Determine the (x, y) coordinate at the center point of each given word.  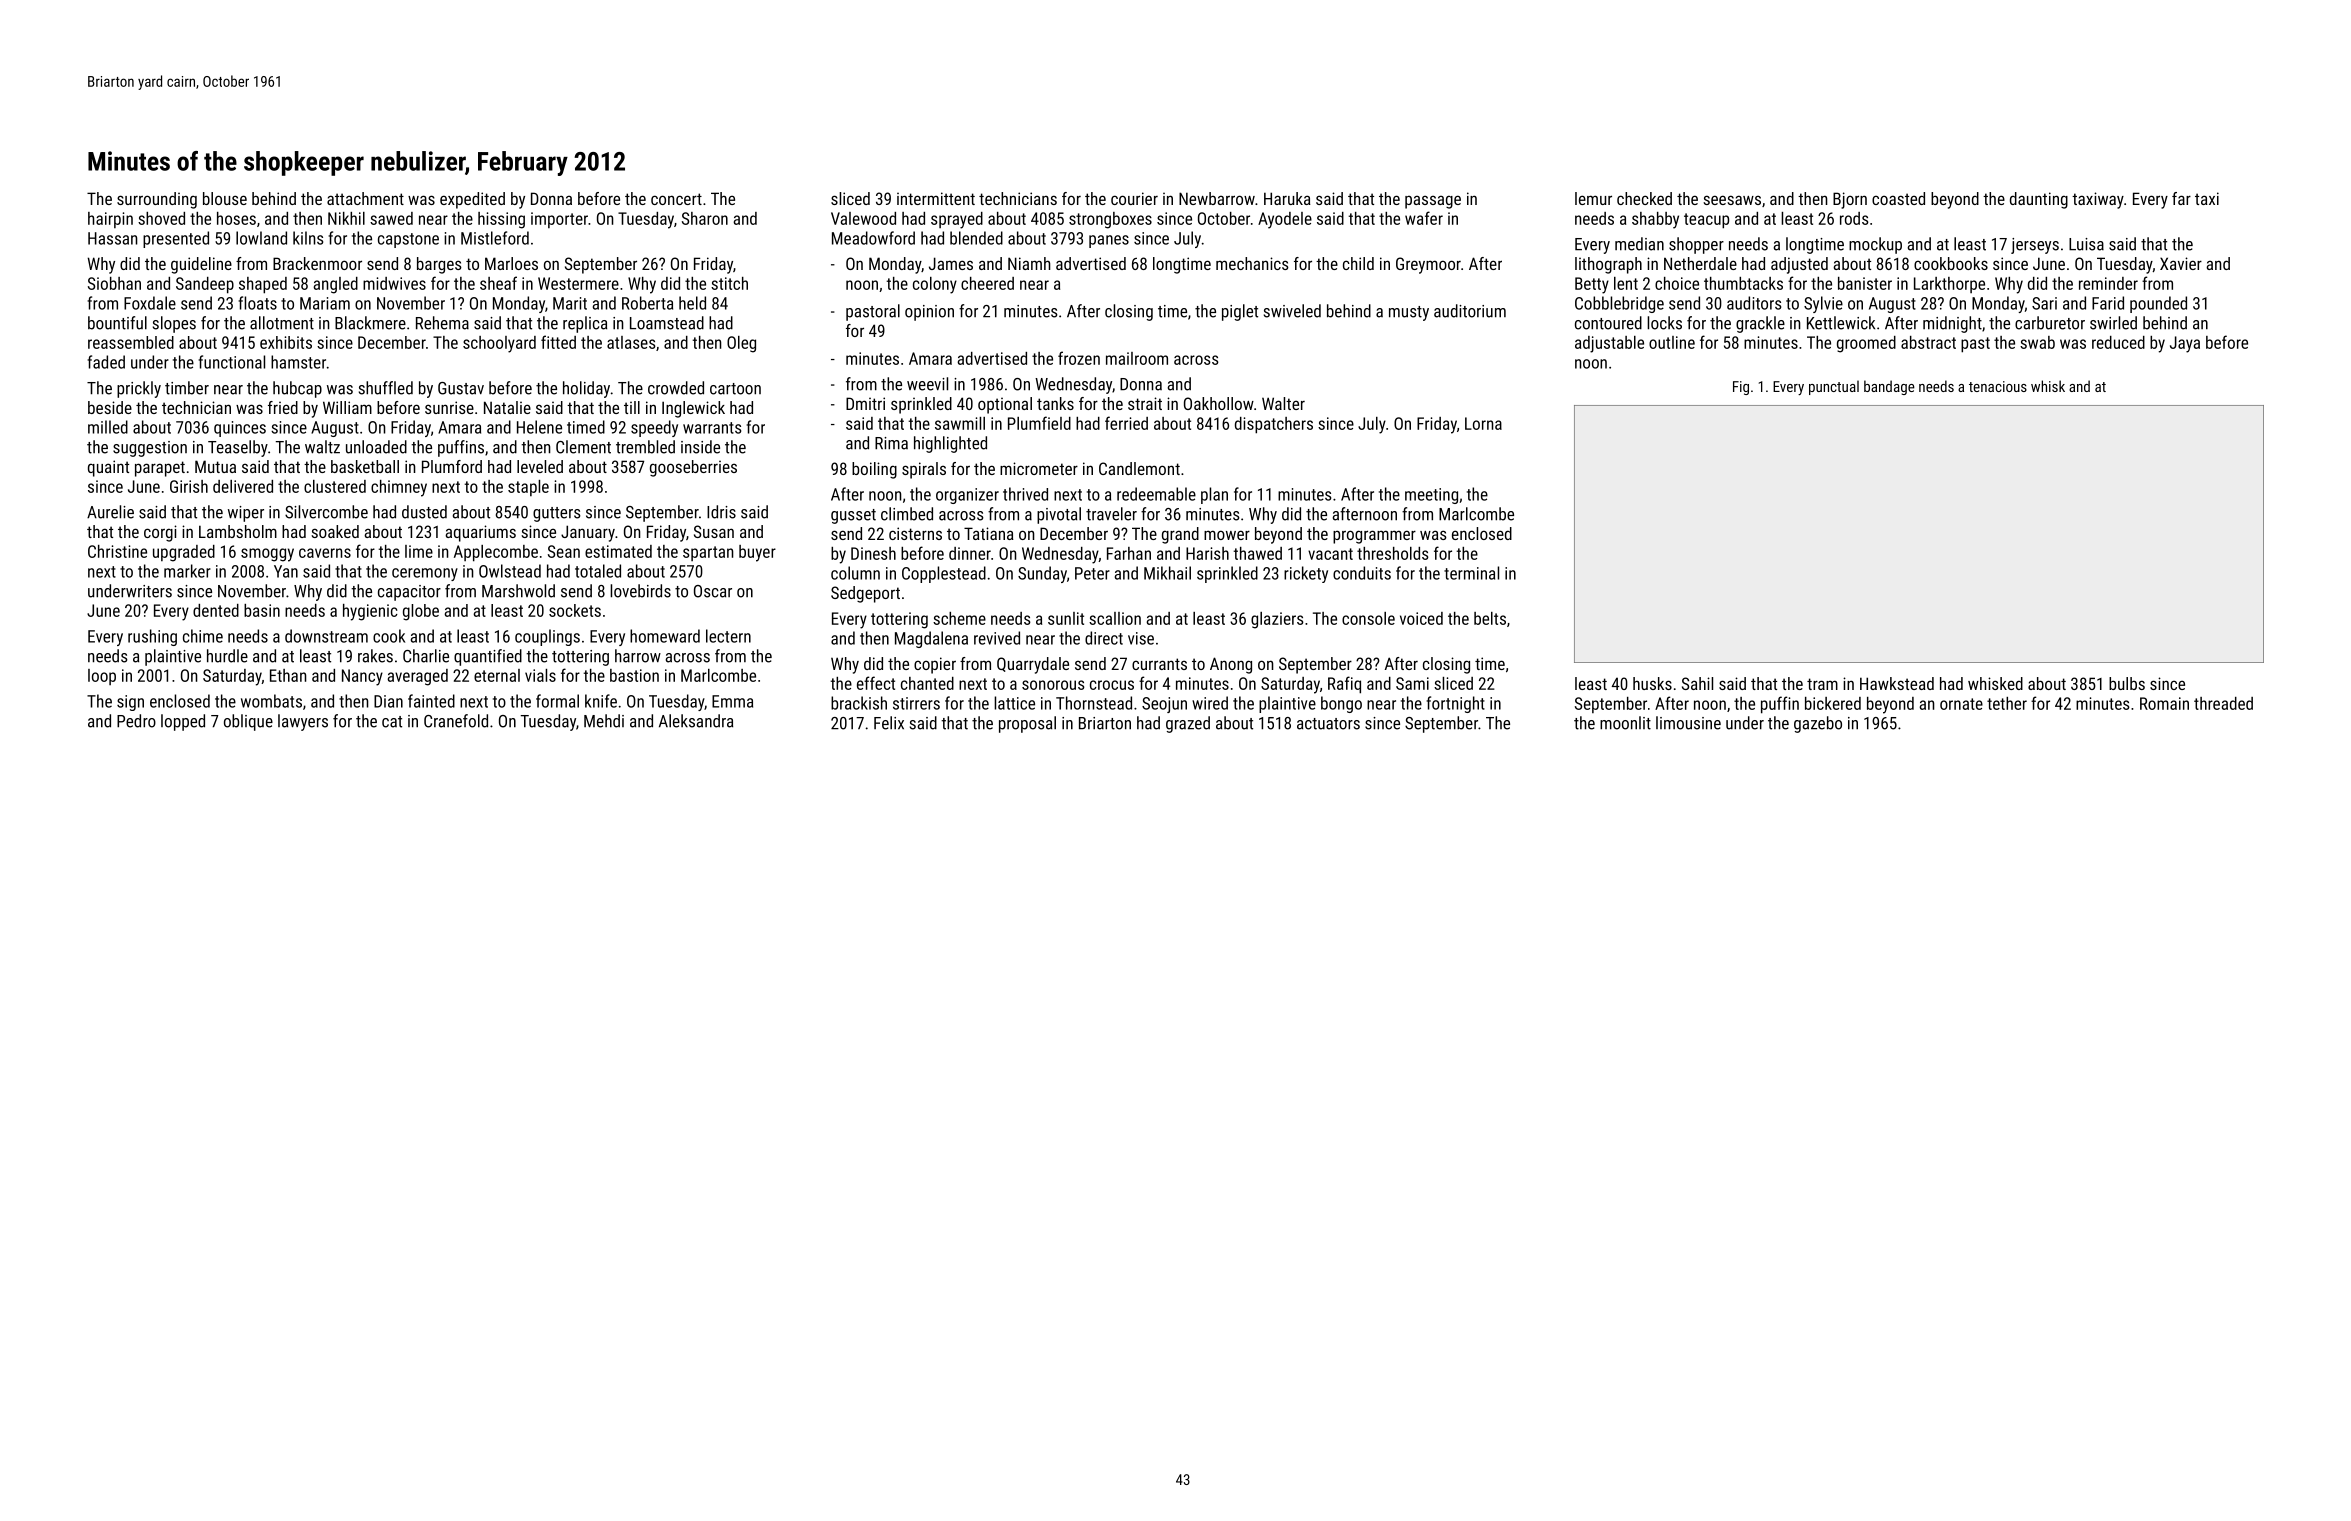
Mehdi (604, 721)
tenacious (1998, 386)
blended (976, 238)
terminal (1471, 573)
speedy (654, 428)
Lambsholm (238, 531)
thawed (1257, 553)
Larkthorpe (1949, 285)
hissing (501, 220)
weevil (927, 384)
